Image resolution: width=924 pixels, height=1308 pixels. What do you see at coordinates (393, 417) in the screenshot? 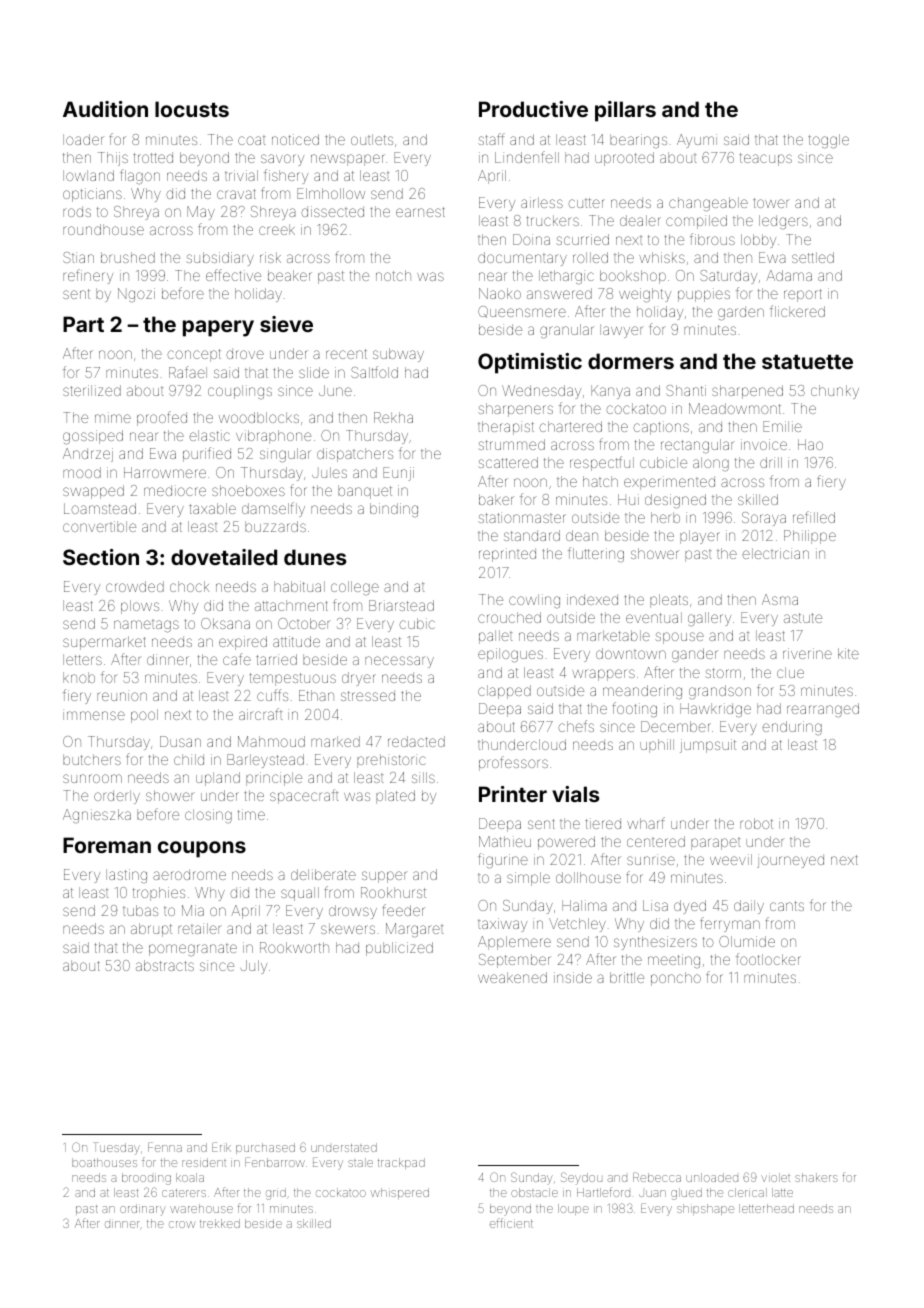
I see `Rekha` at bounding box center [393, 417].
